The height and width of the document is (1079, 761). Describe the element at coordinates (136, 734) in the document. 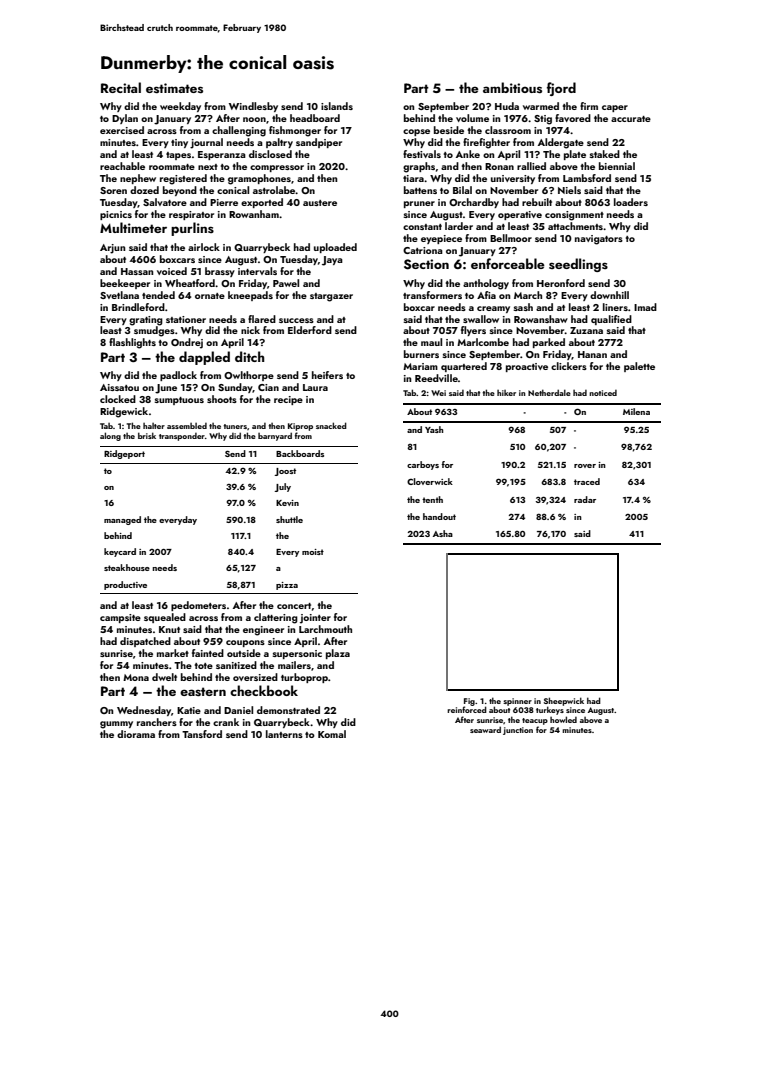

I see `diorama` at that location.
